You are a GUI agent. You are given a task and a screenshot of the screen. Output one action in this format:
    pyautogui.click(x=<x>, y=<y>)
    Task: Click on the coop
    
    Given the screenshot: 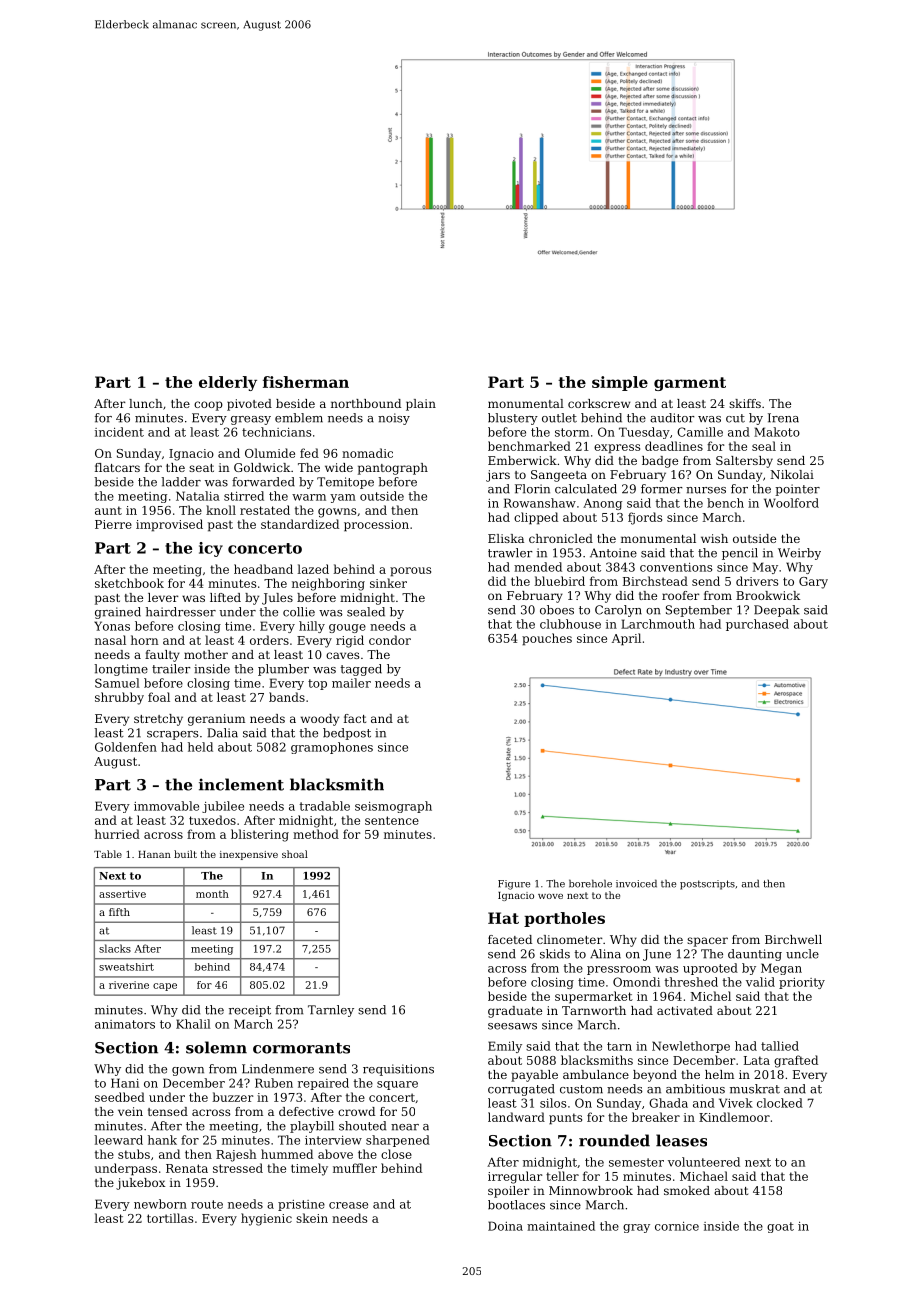 What is the action you would take?
    pyautogui.click(x=208, y=406)
